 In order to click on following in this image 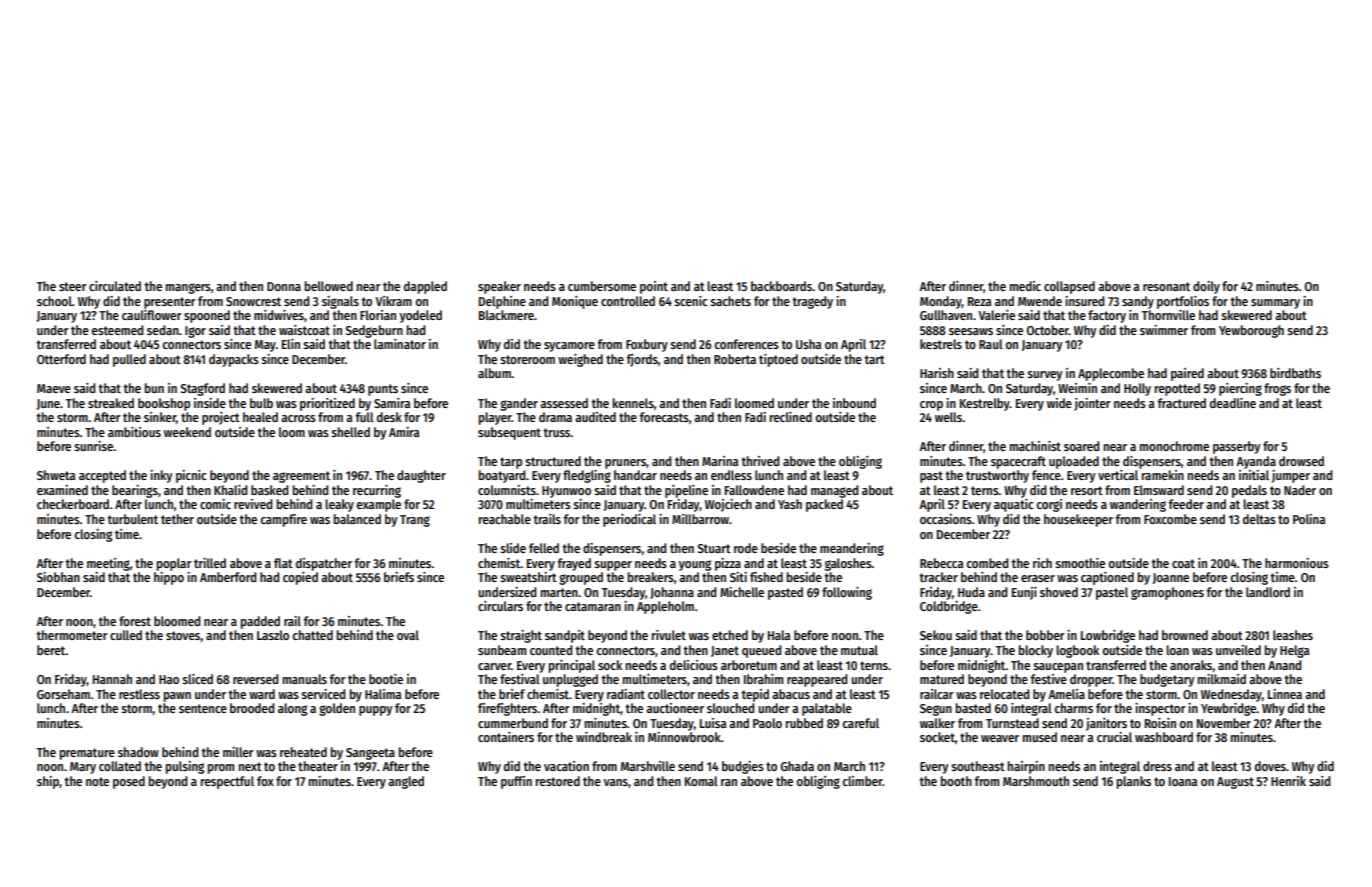, I will do `click(847, 593)`.
